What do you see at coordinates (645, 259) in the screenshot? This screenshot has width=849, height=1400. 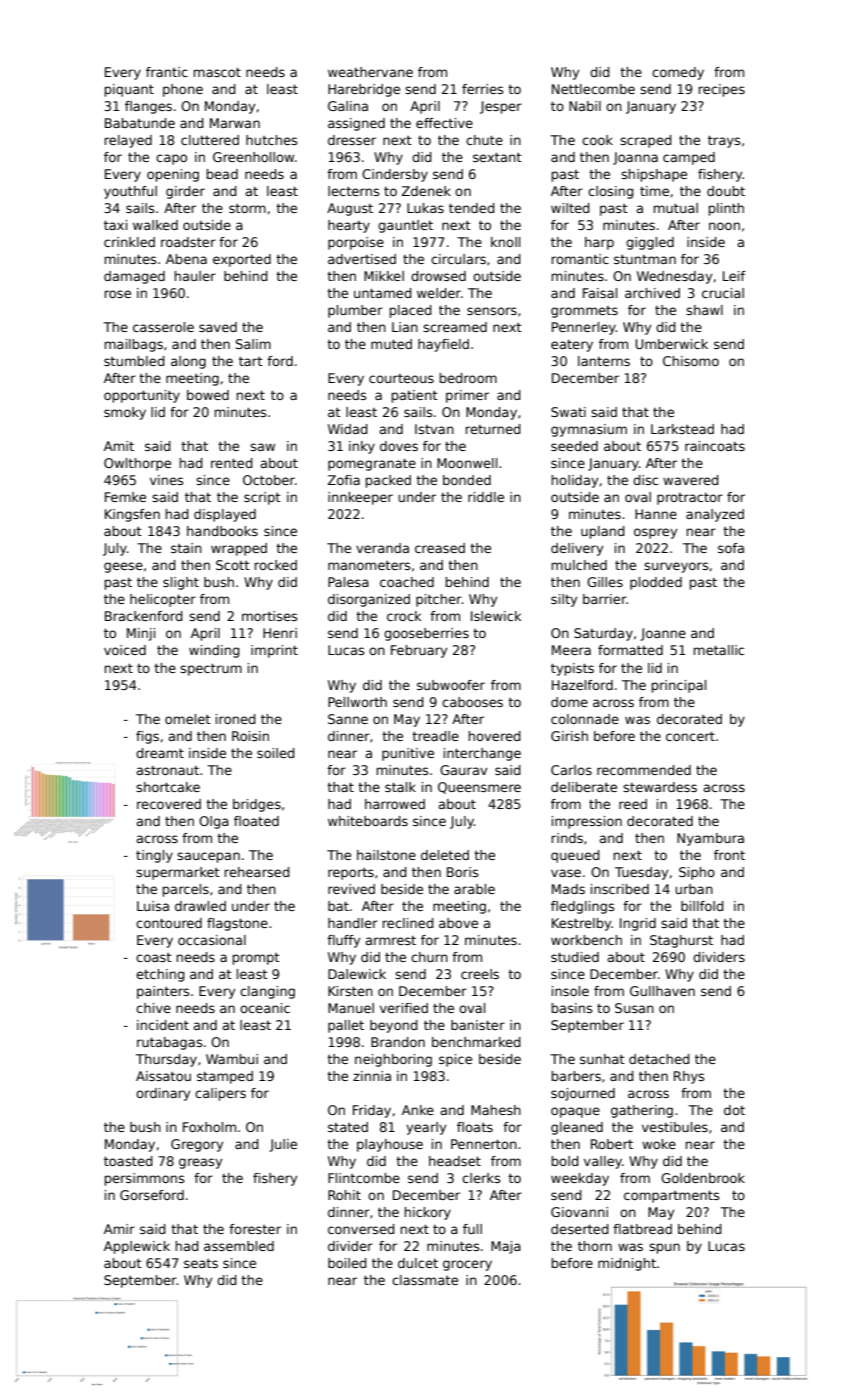 I see `stuntman` at bounding box center [645, 259].
